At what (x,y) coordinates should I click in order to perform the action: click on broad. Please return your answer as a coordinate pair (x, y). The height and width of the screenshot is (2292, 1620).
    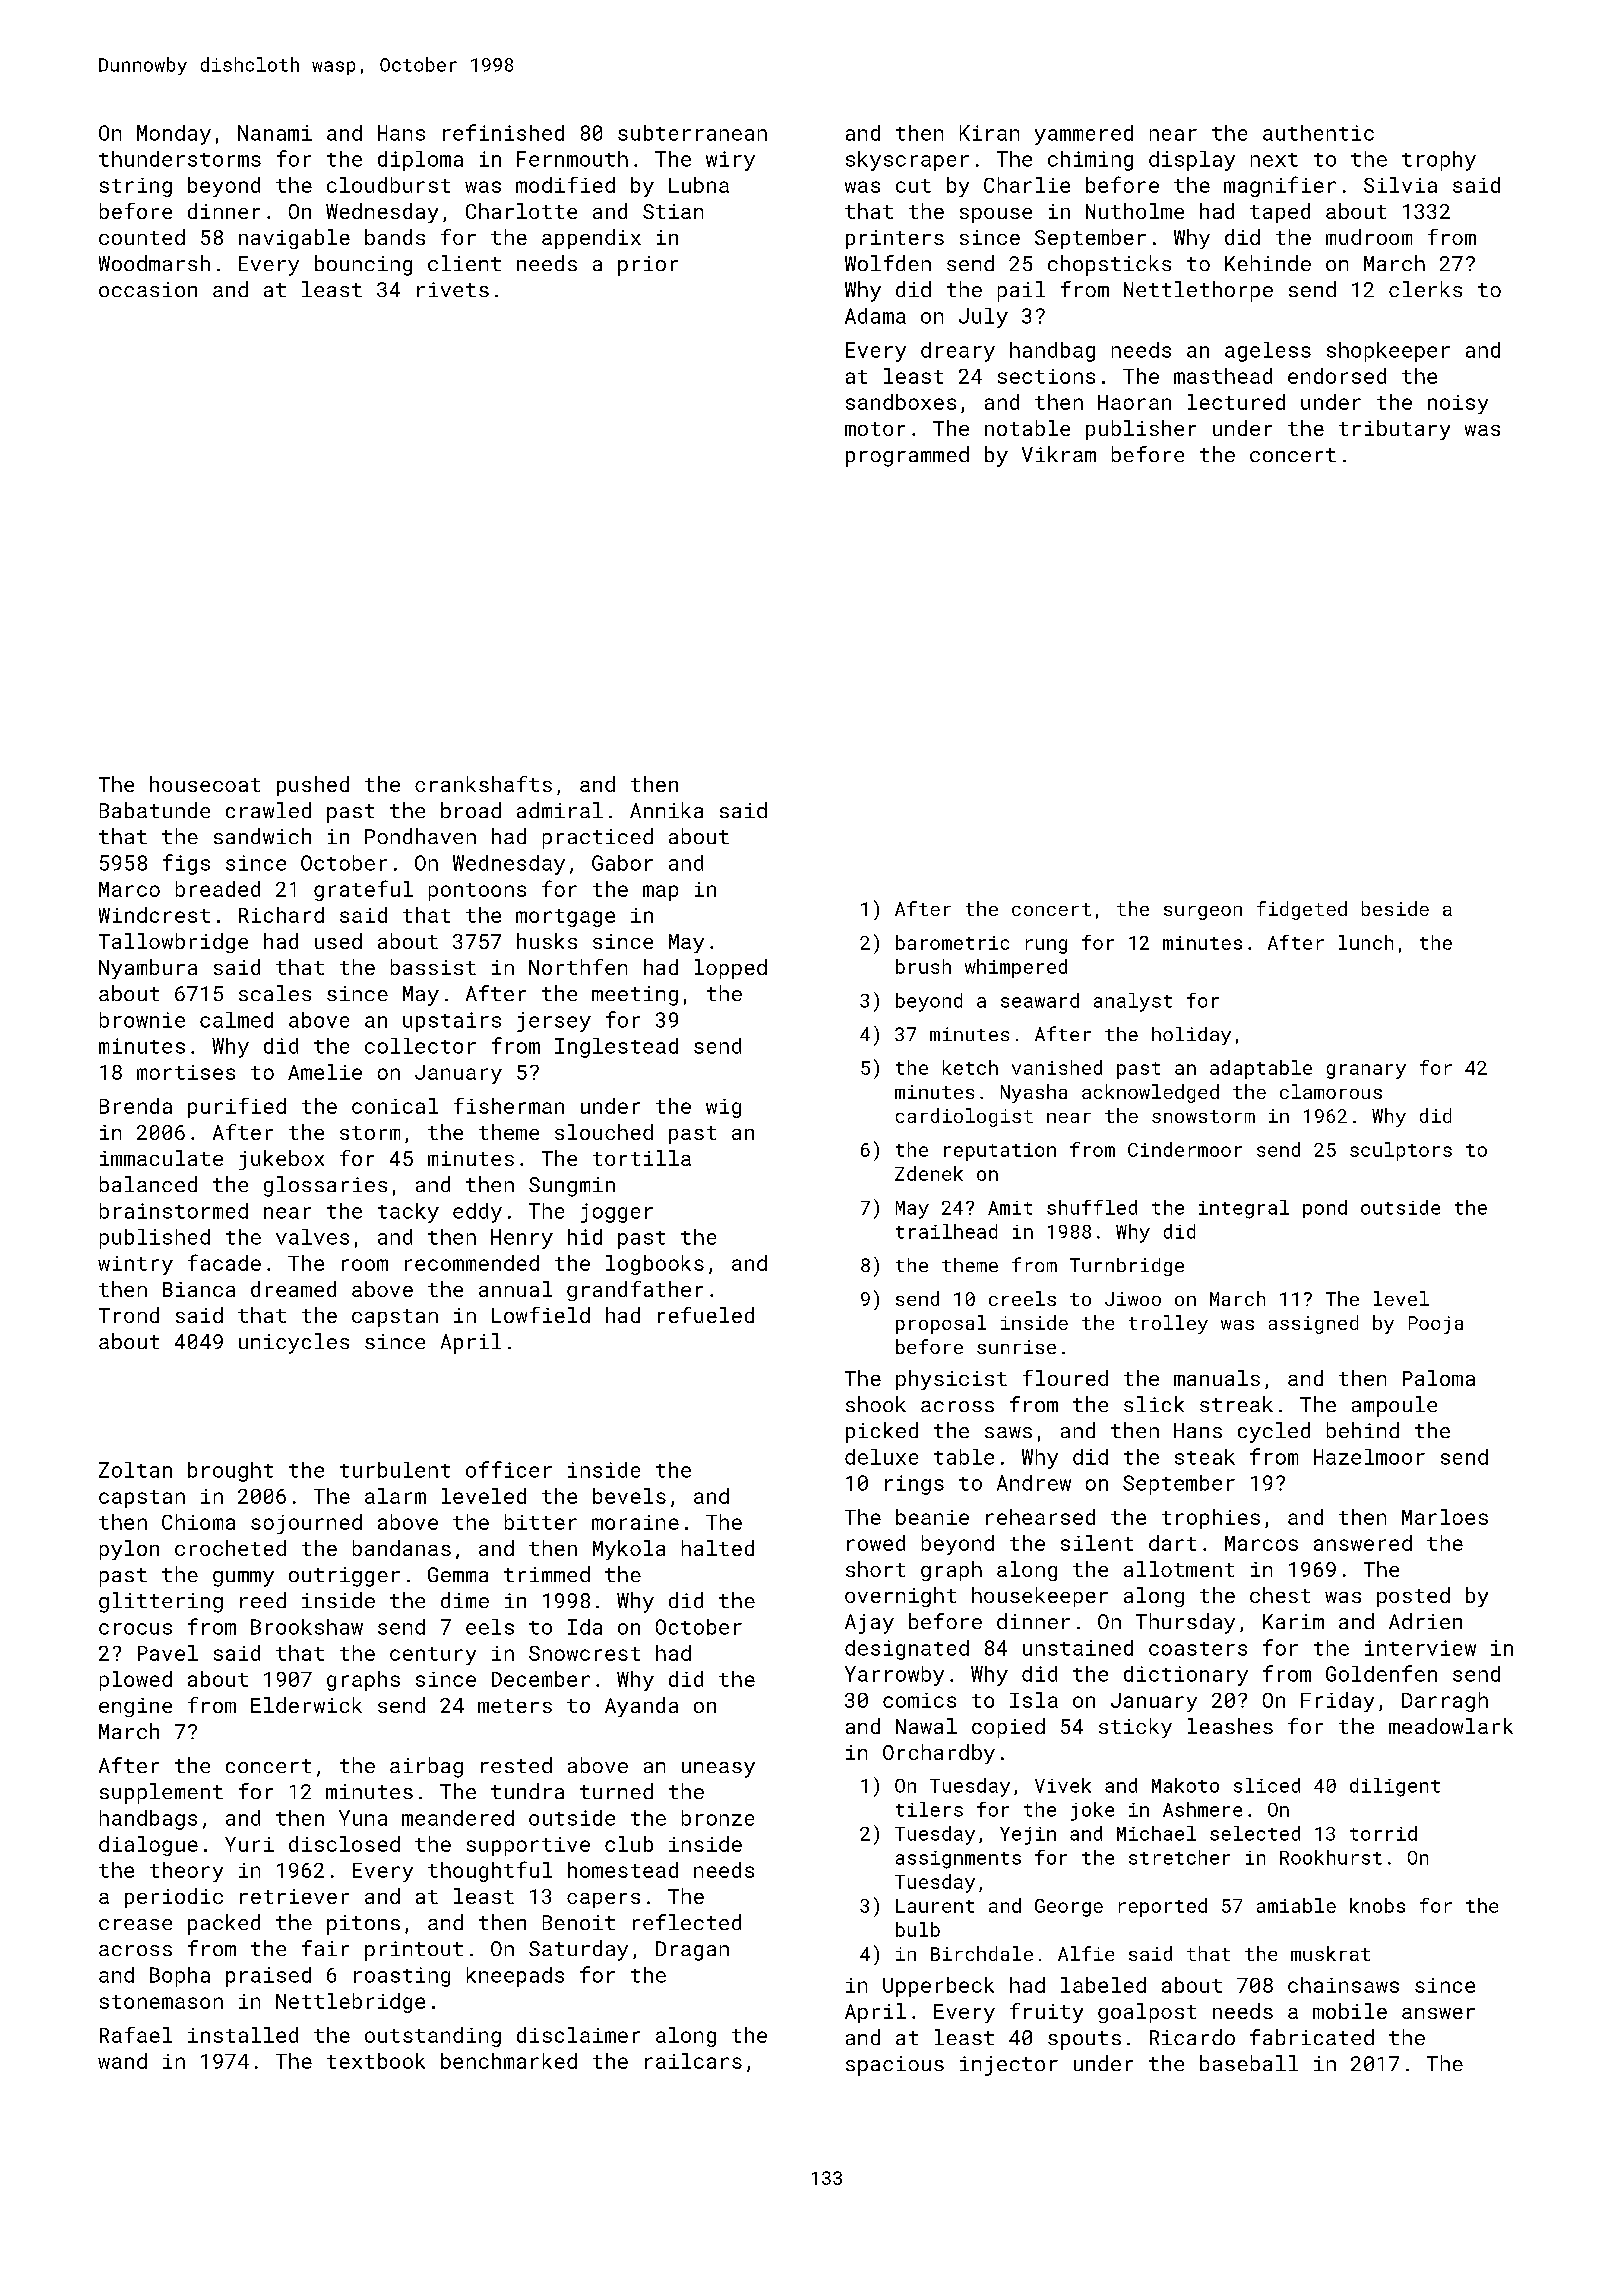
    Looking at the image, I should click on (471, 810).
